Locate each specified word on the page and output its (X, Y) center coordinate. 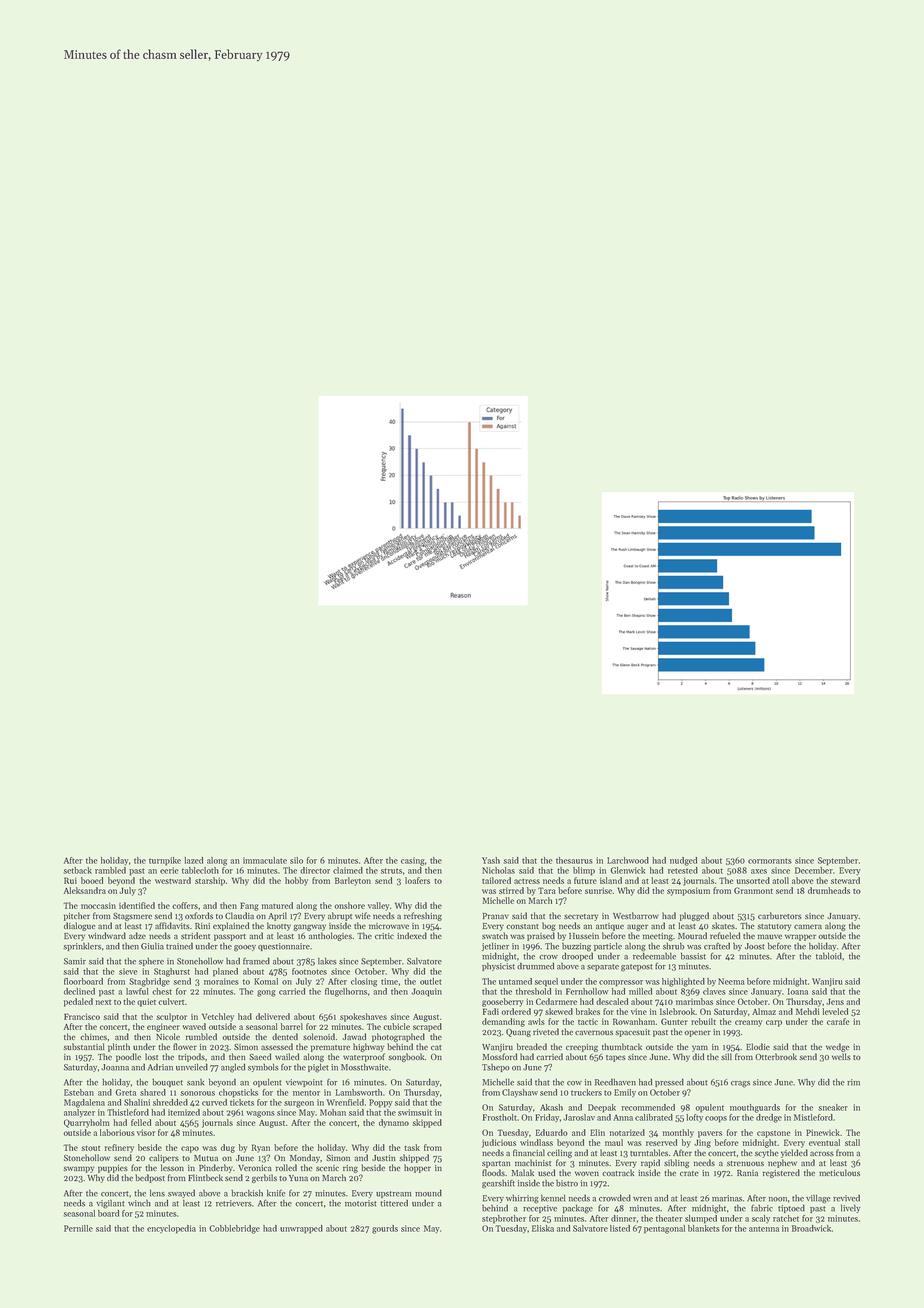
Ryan (261, 1148)
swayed (181, 1194)
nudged (683, 861)
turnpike (165, 861)
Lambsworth (359, 1092)
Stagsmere (132, 917)
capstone (773, 1134)
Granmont (753, 890)
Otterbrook (776, 1056)
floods (493, 1172)
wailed (287, 1056)
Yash (491, 860)
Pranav (496, 916)
